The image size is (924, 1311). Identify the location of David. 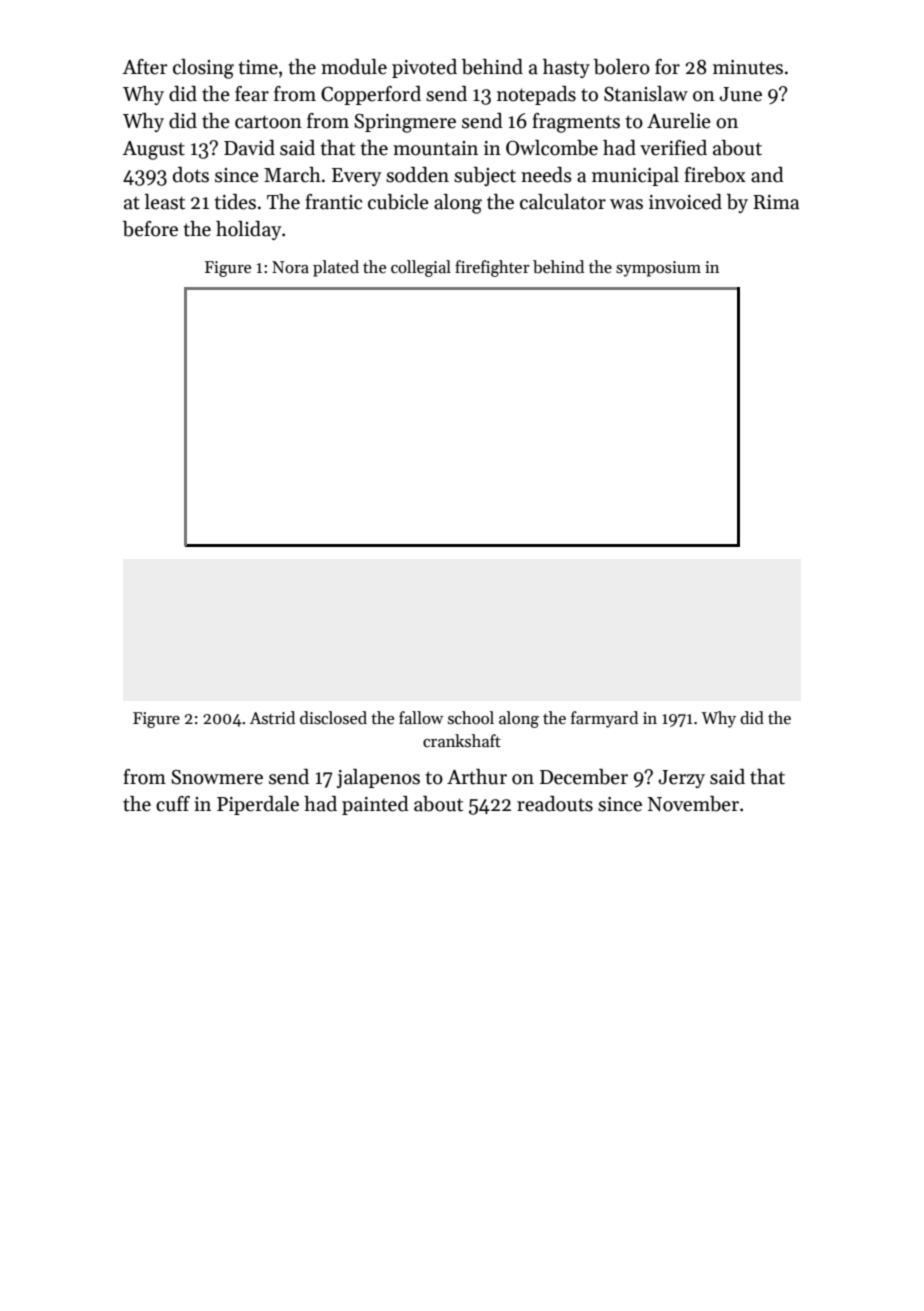
(249, 148).
